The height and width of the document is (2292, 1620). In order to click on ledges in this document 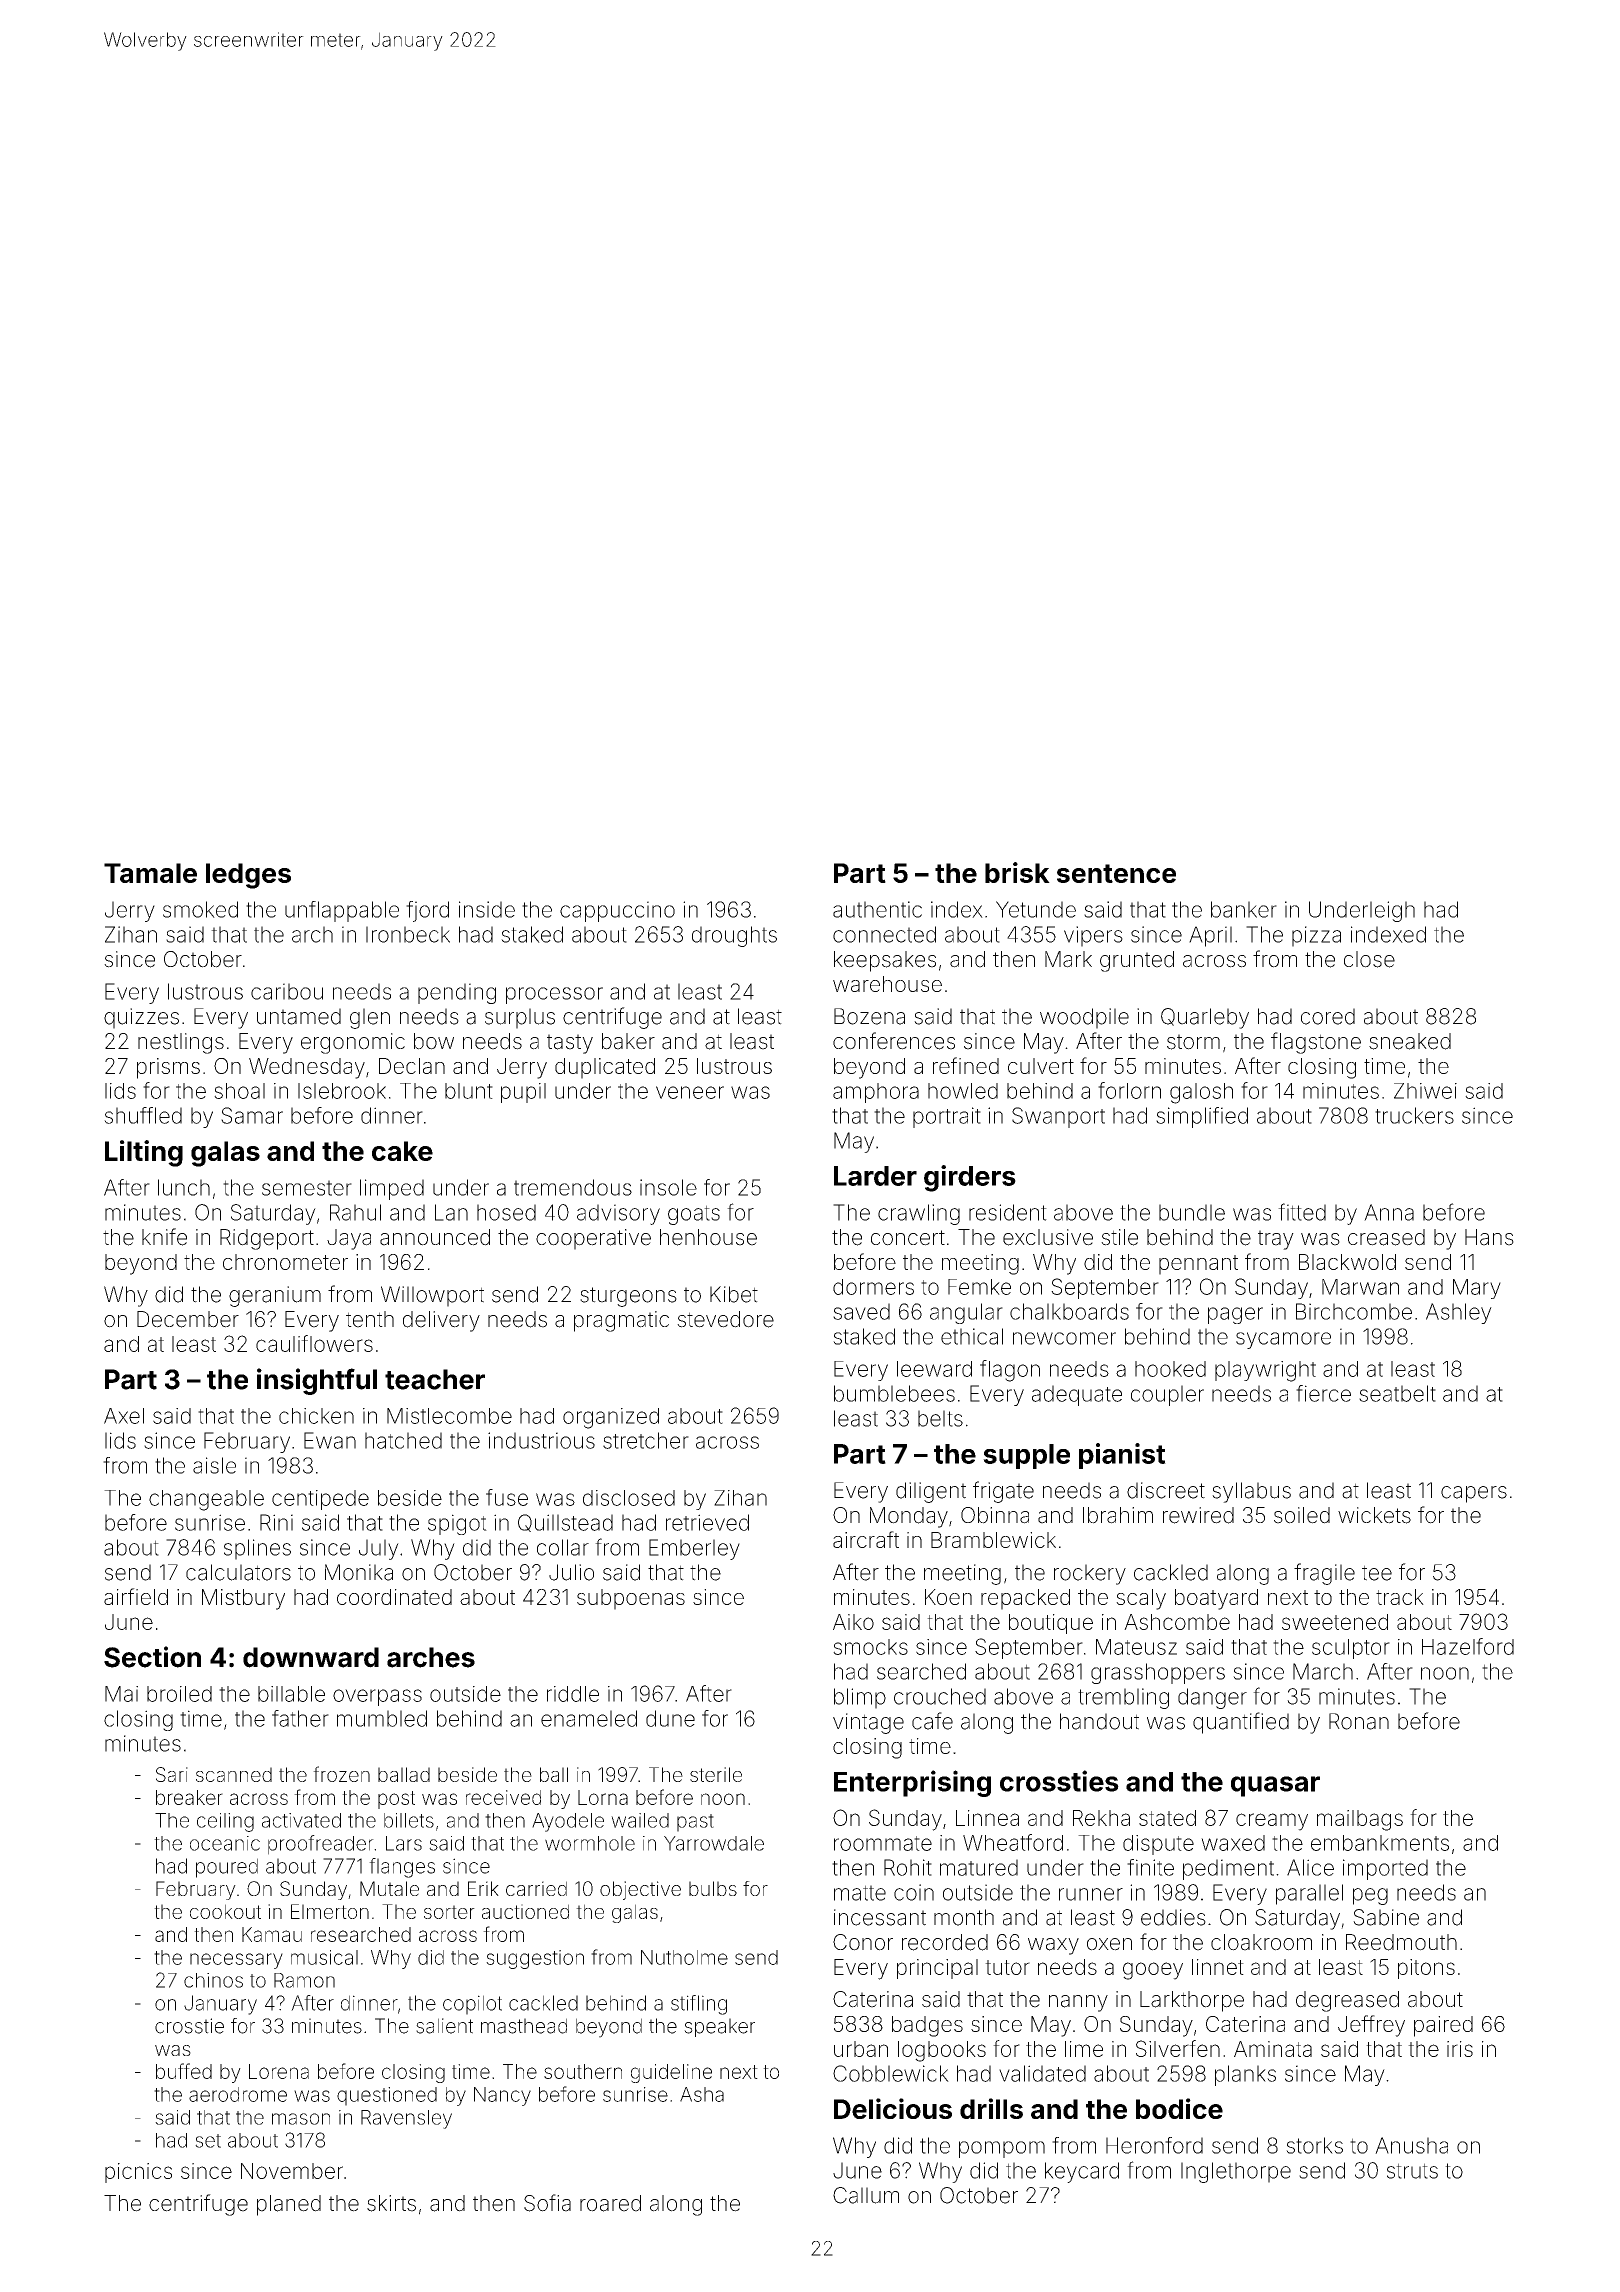, I will do `click(248, 876)`.
